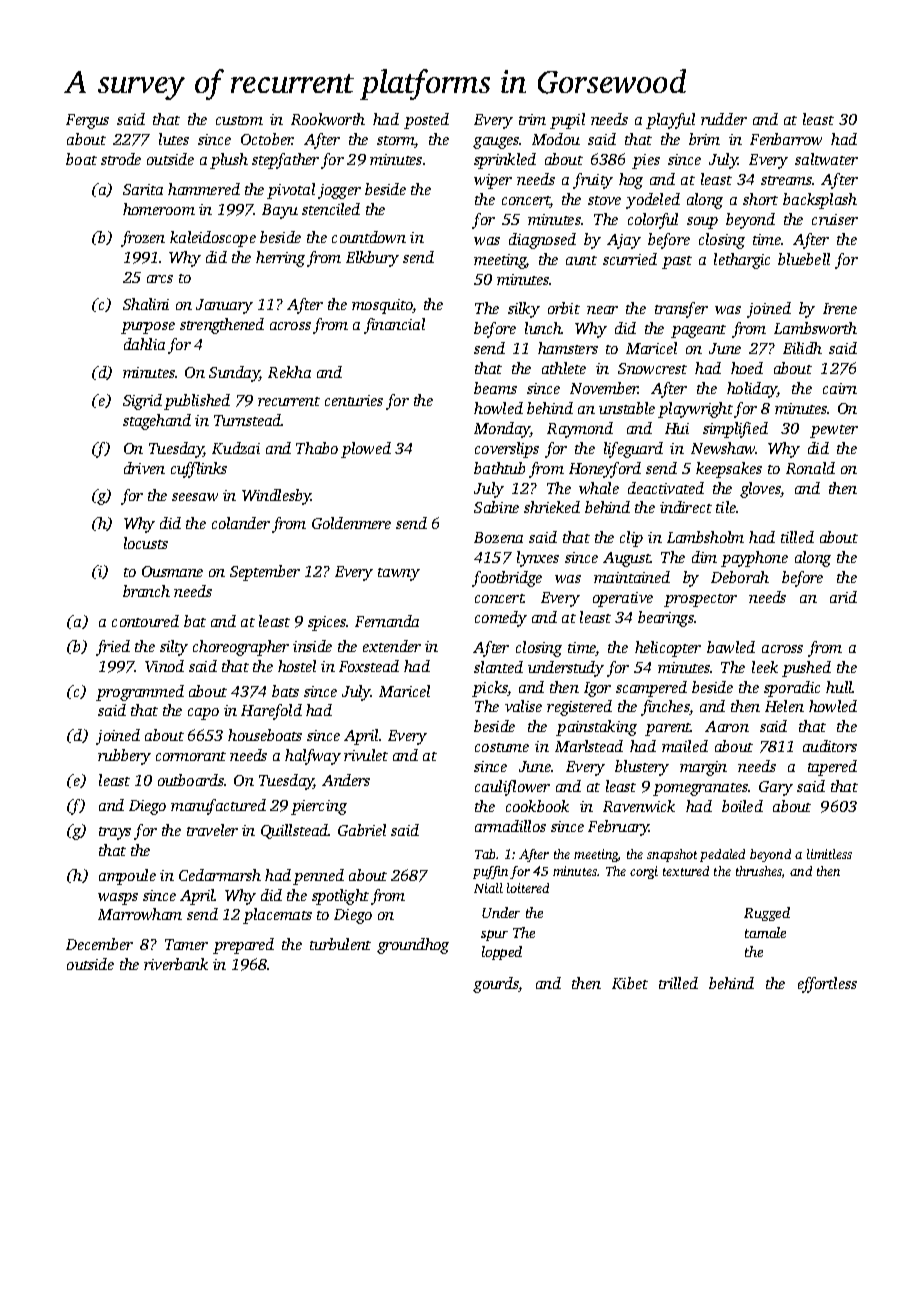  I want to click on effortless, so click(827, 985).
